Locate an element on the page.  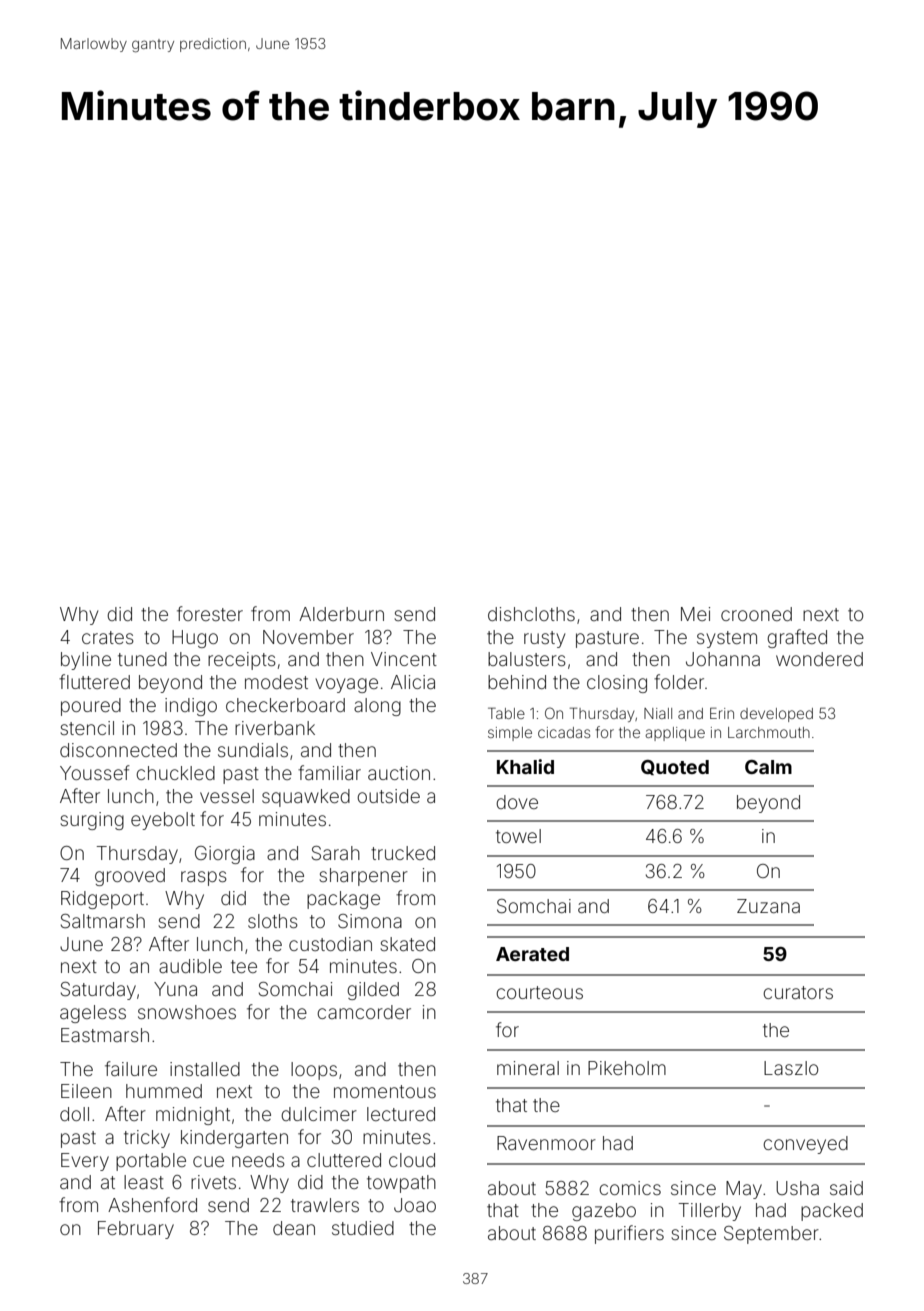
Zuzana is located at coordinates (768, 906).
